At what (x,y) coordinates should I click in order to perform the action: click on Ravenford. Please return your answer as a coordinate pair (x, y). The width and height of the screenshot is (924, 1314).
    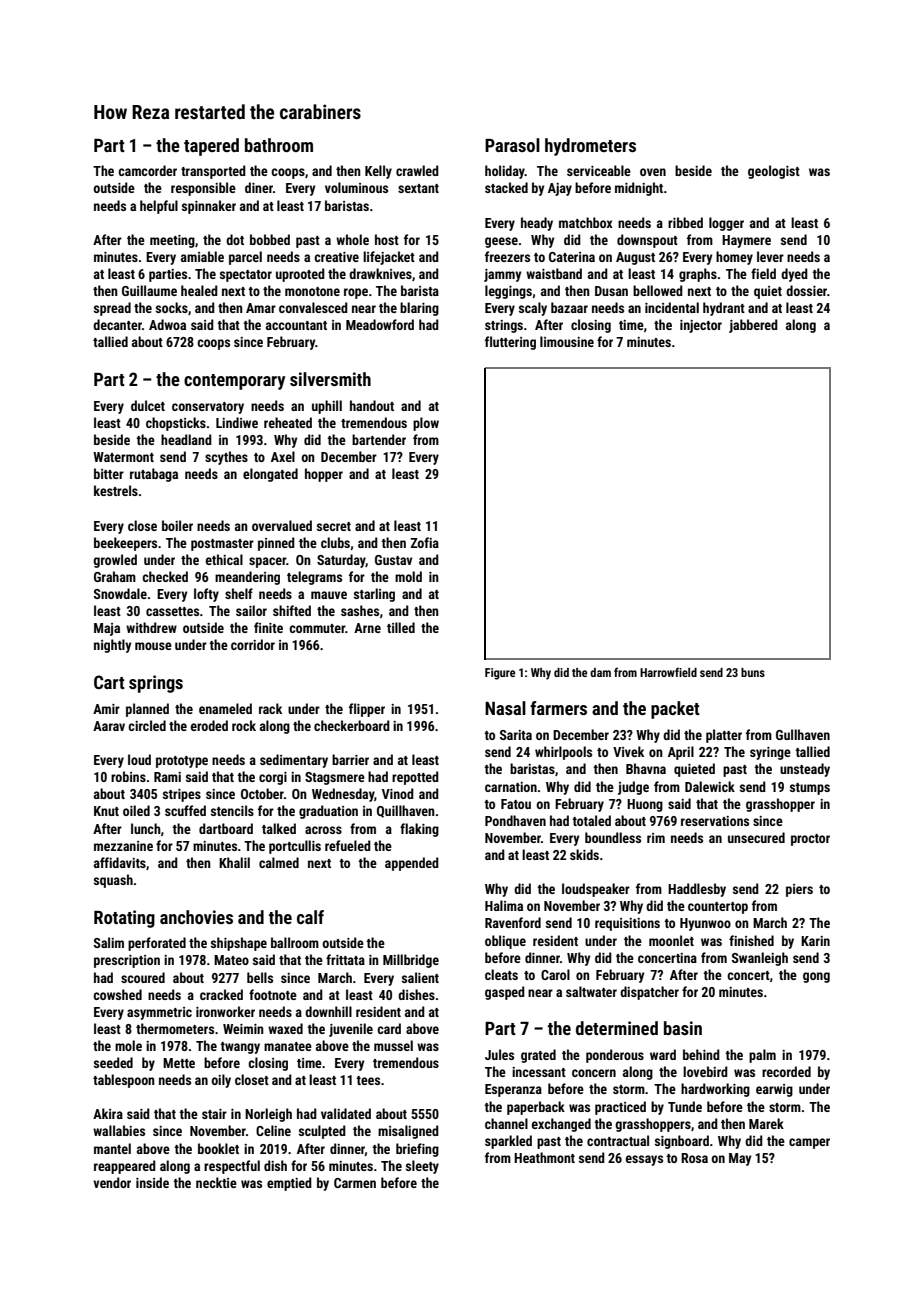
    Looking at the image, I should click on (513, 922).
